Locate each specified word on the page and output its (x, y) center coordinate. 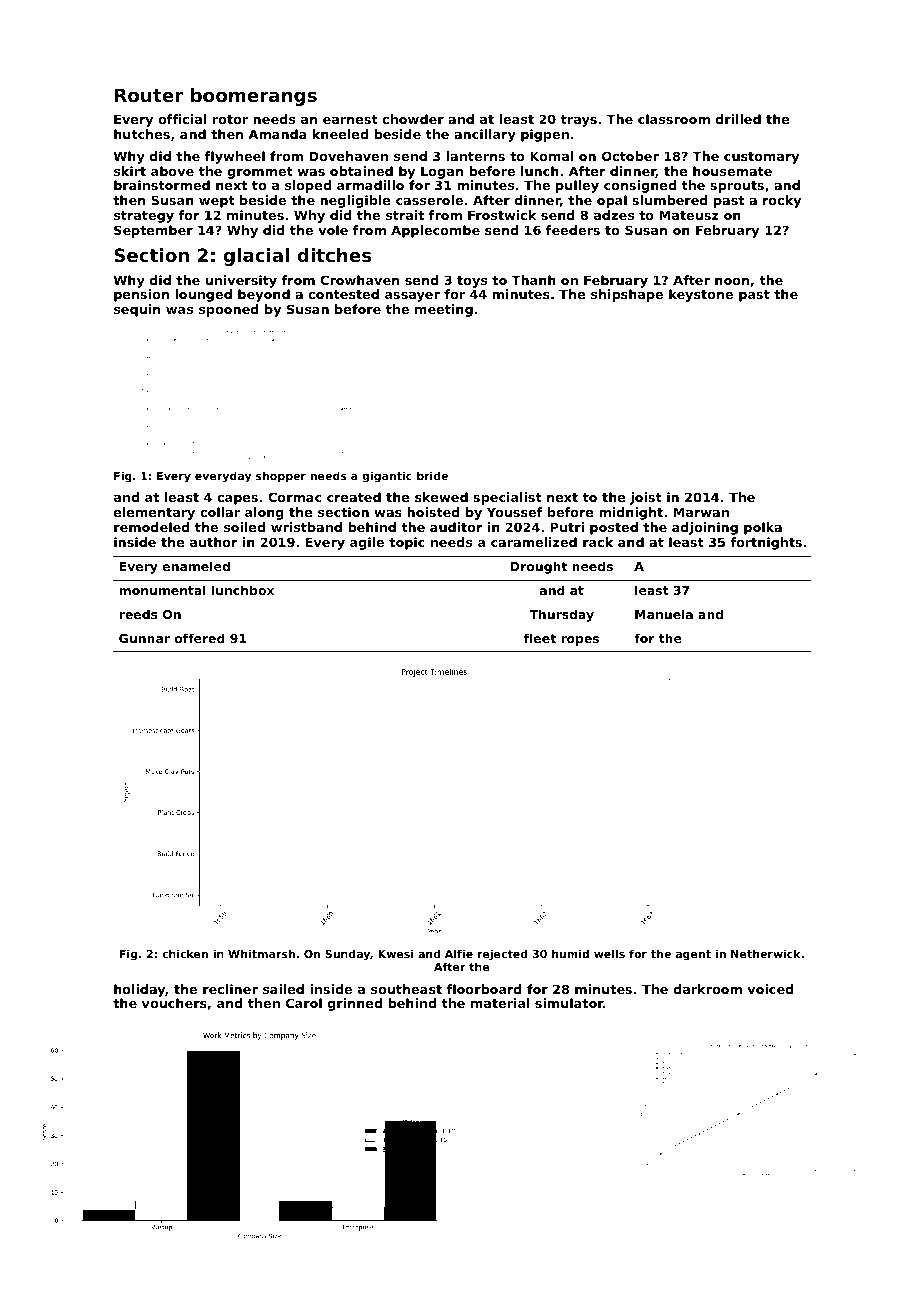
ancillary (485, 135)
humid (570, 953)
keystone (701, 295)
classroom (674, 119)
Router (149, 95)
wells (609, 953)
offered (200, 638)
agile (367, 543)
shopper (281, 477)
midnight (631, 513)
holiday (139, 990)
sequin (137, 310)
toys (472, 282)
